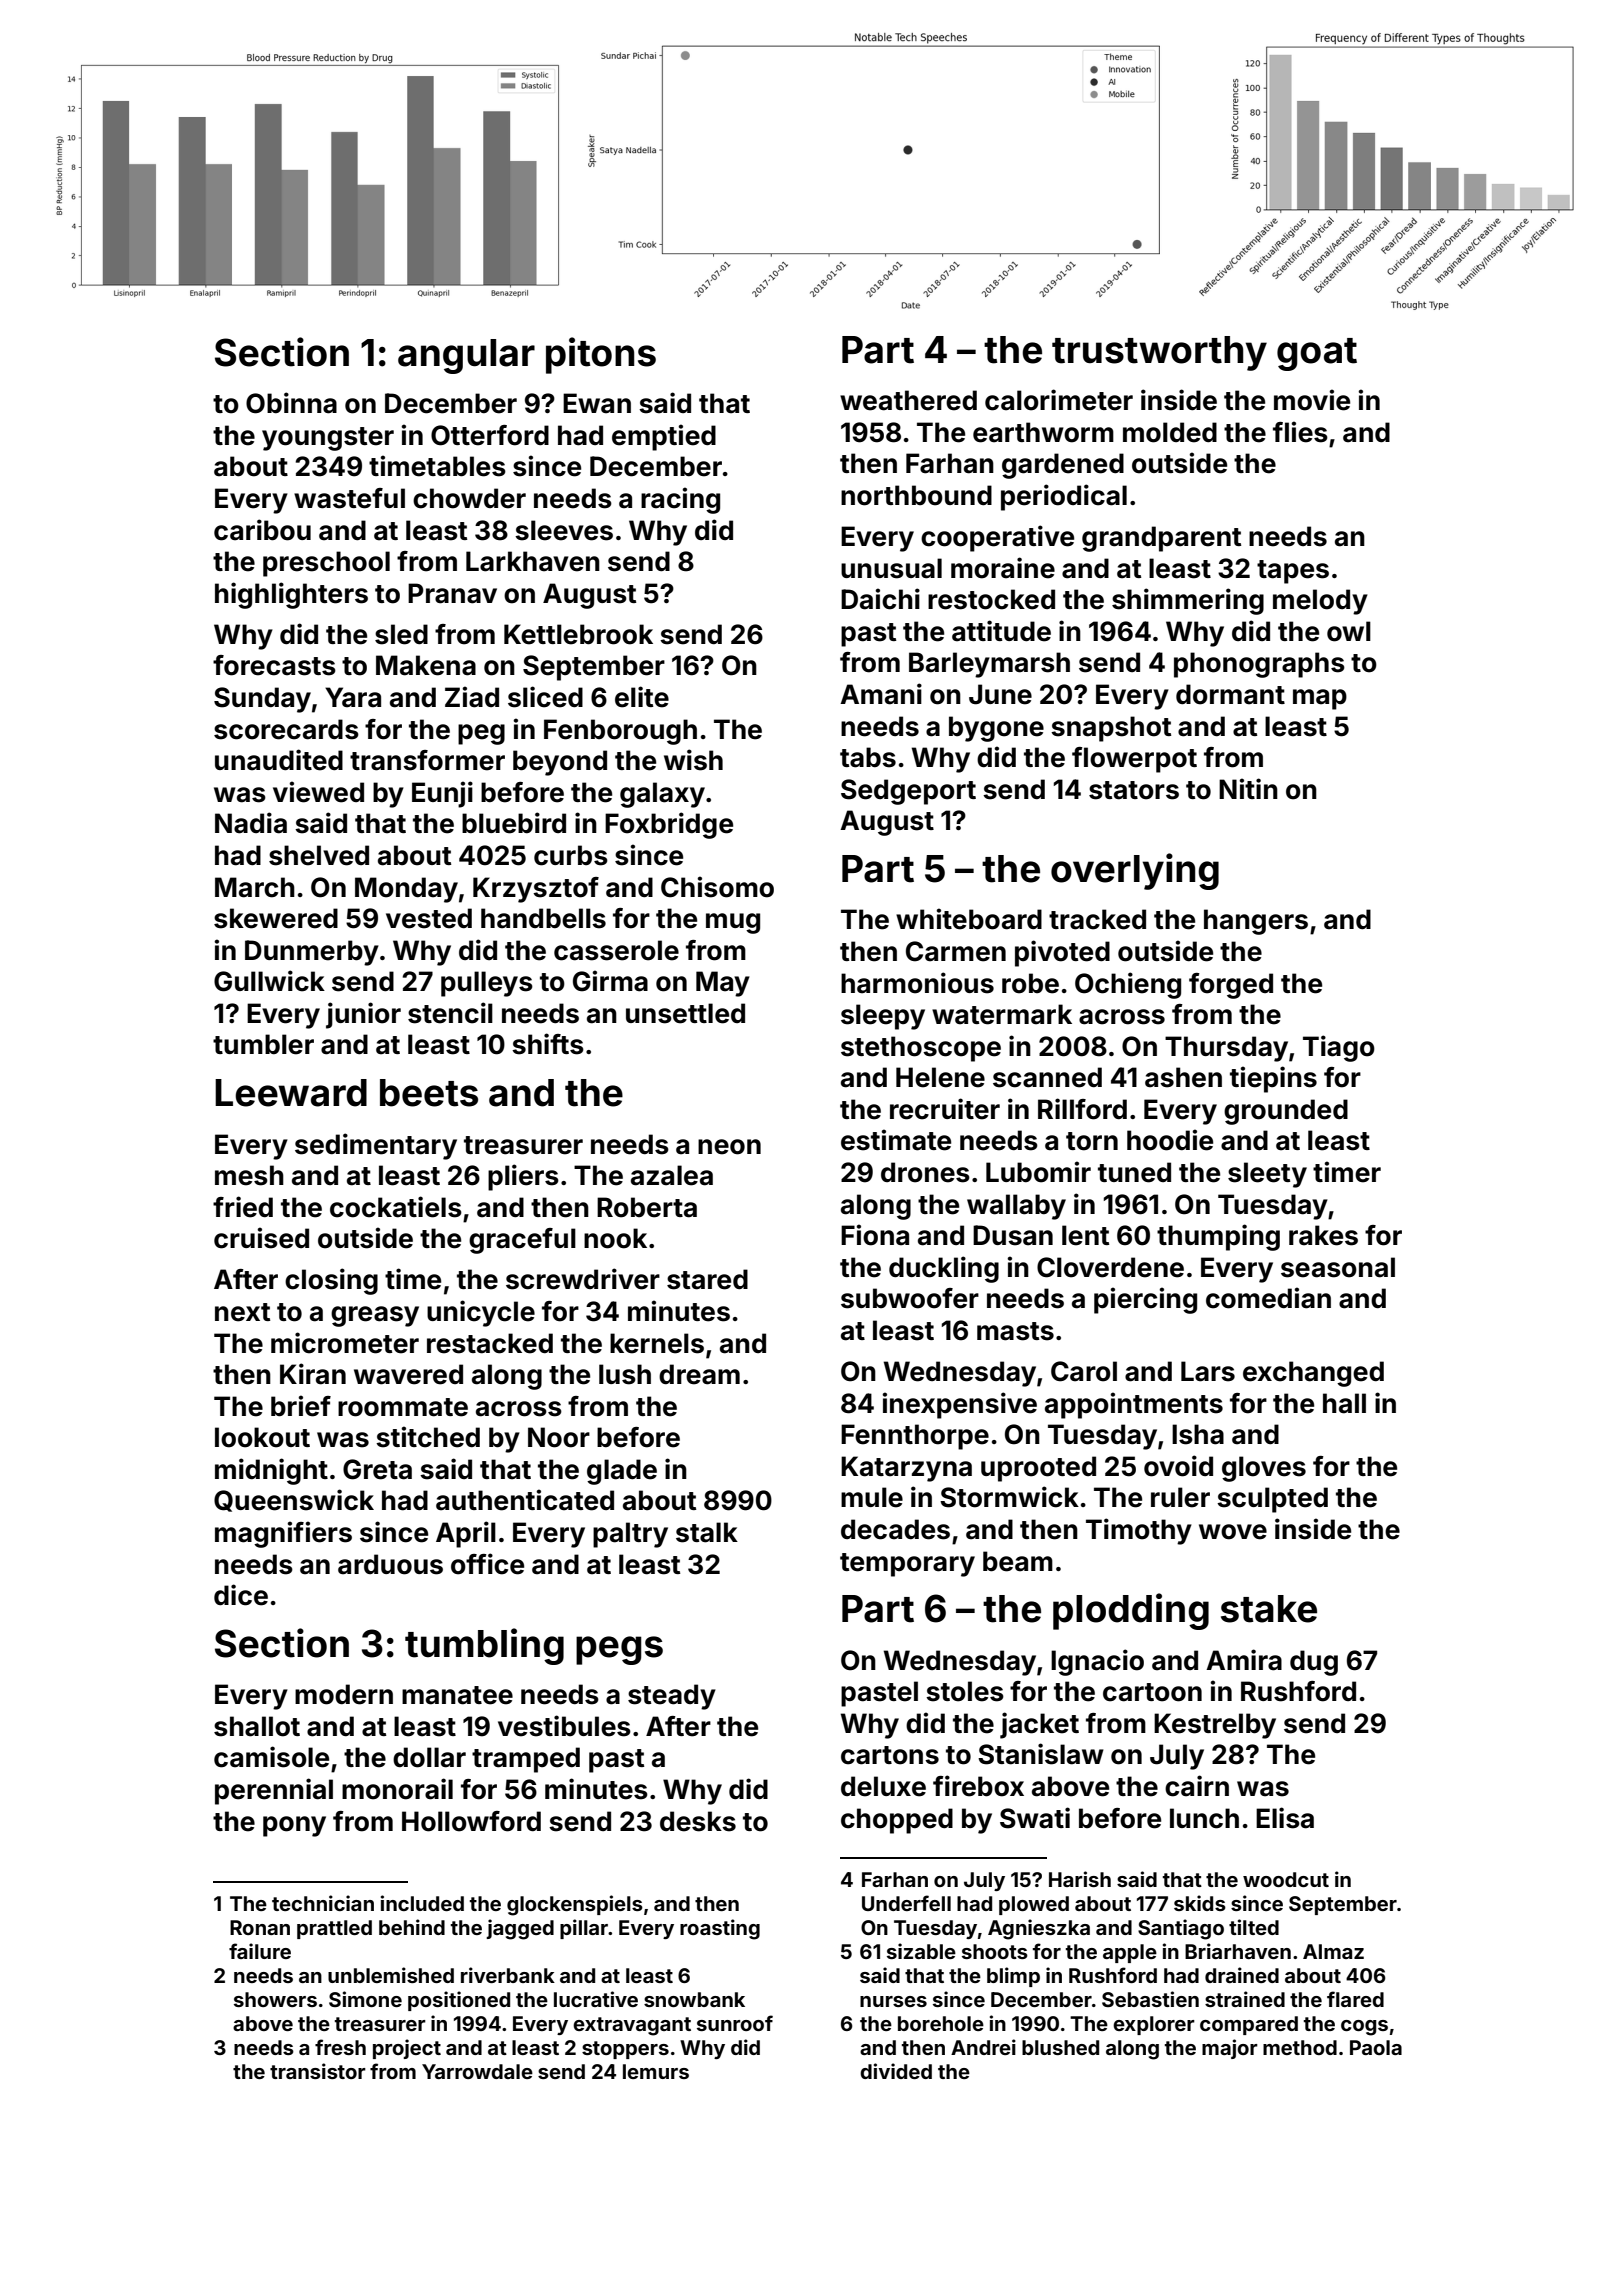 This document has height=2292, width=1620. What do you see at coordinates (656, 2071) in the document?
I see `lemurs` at bounding box center [656, 2071].
